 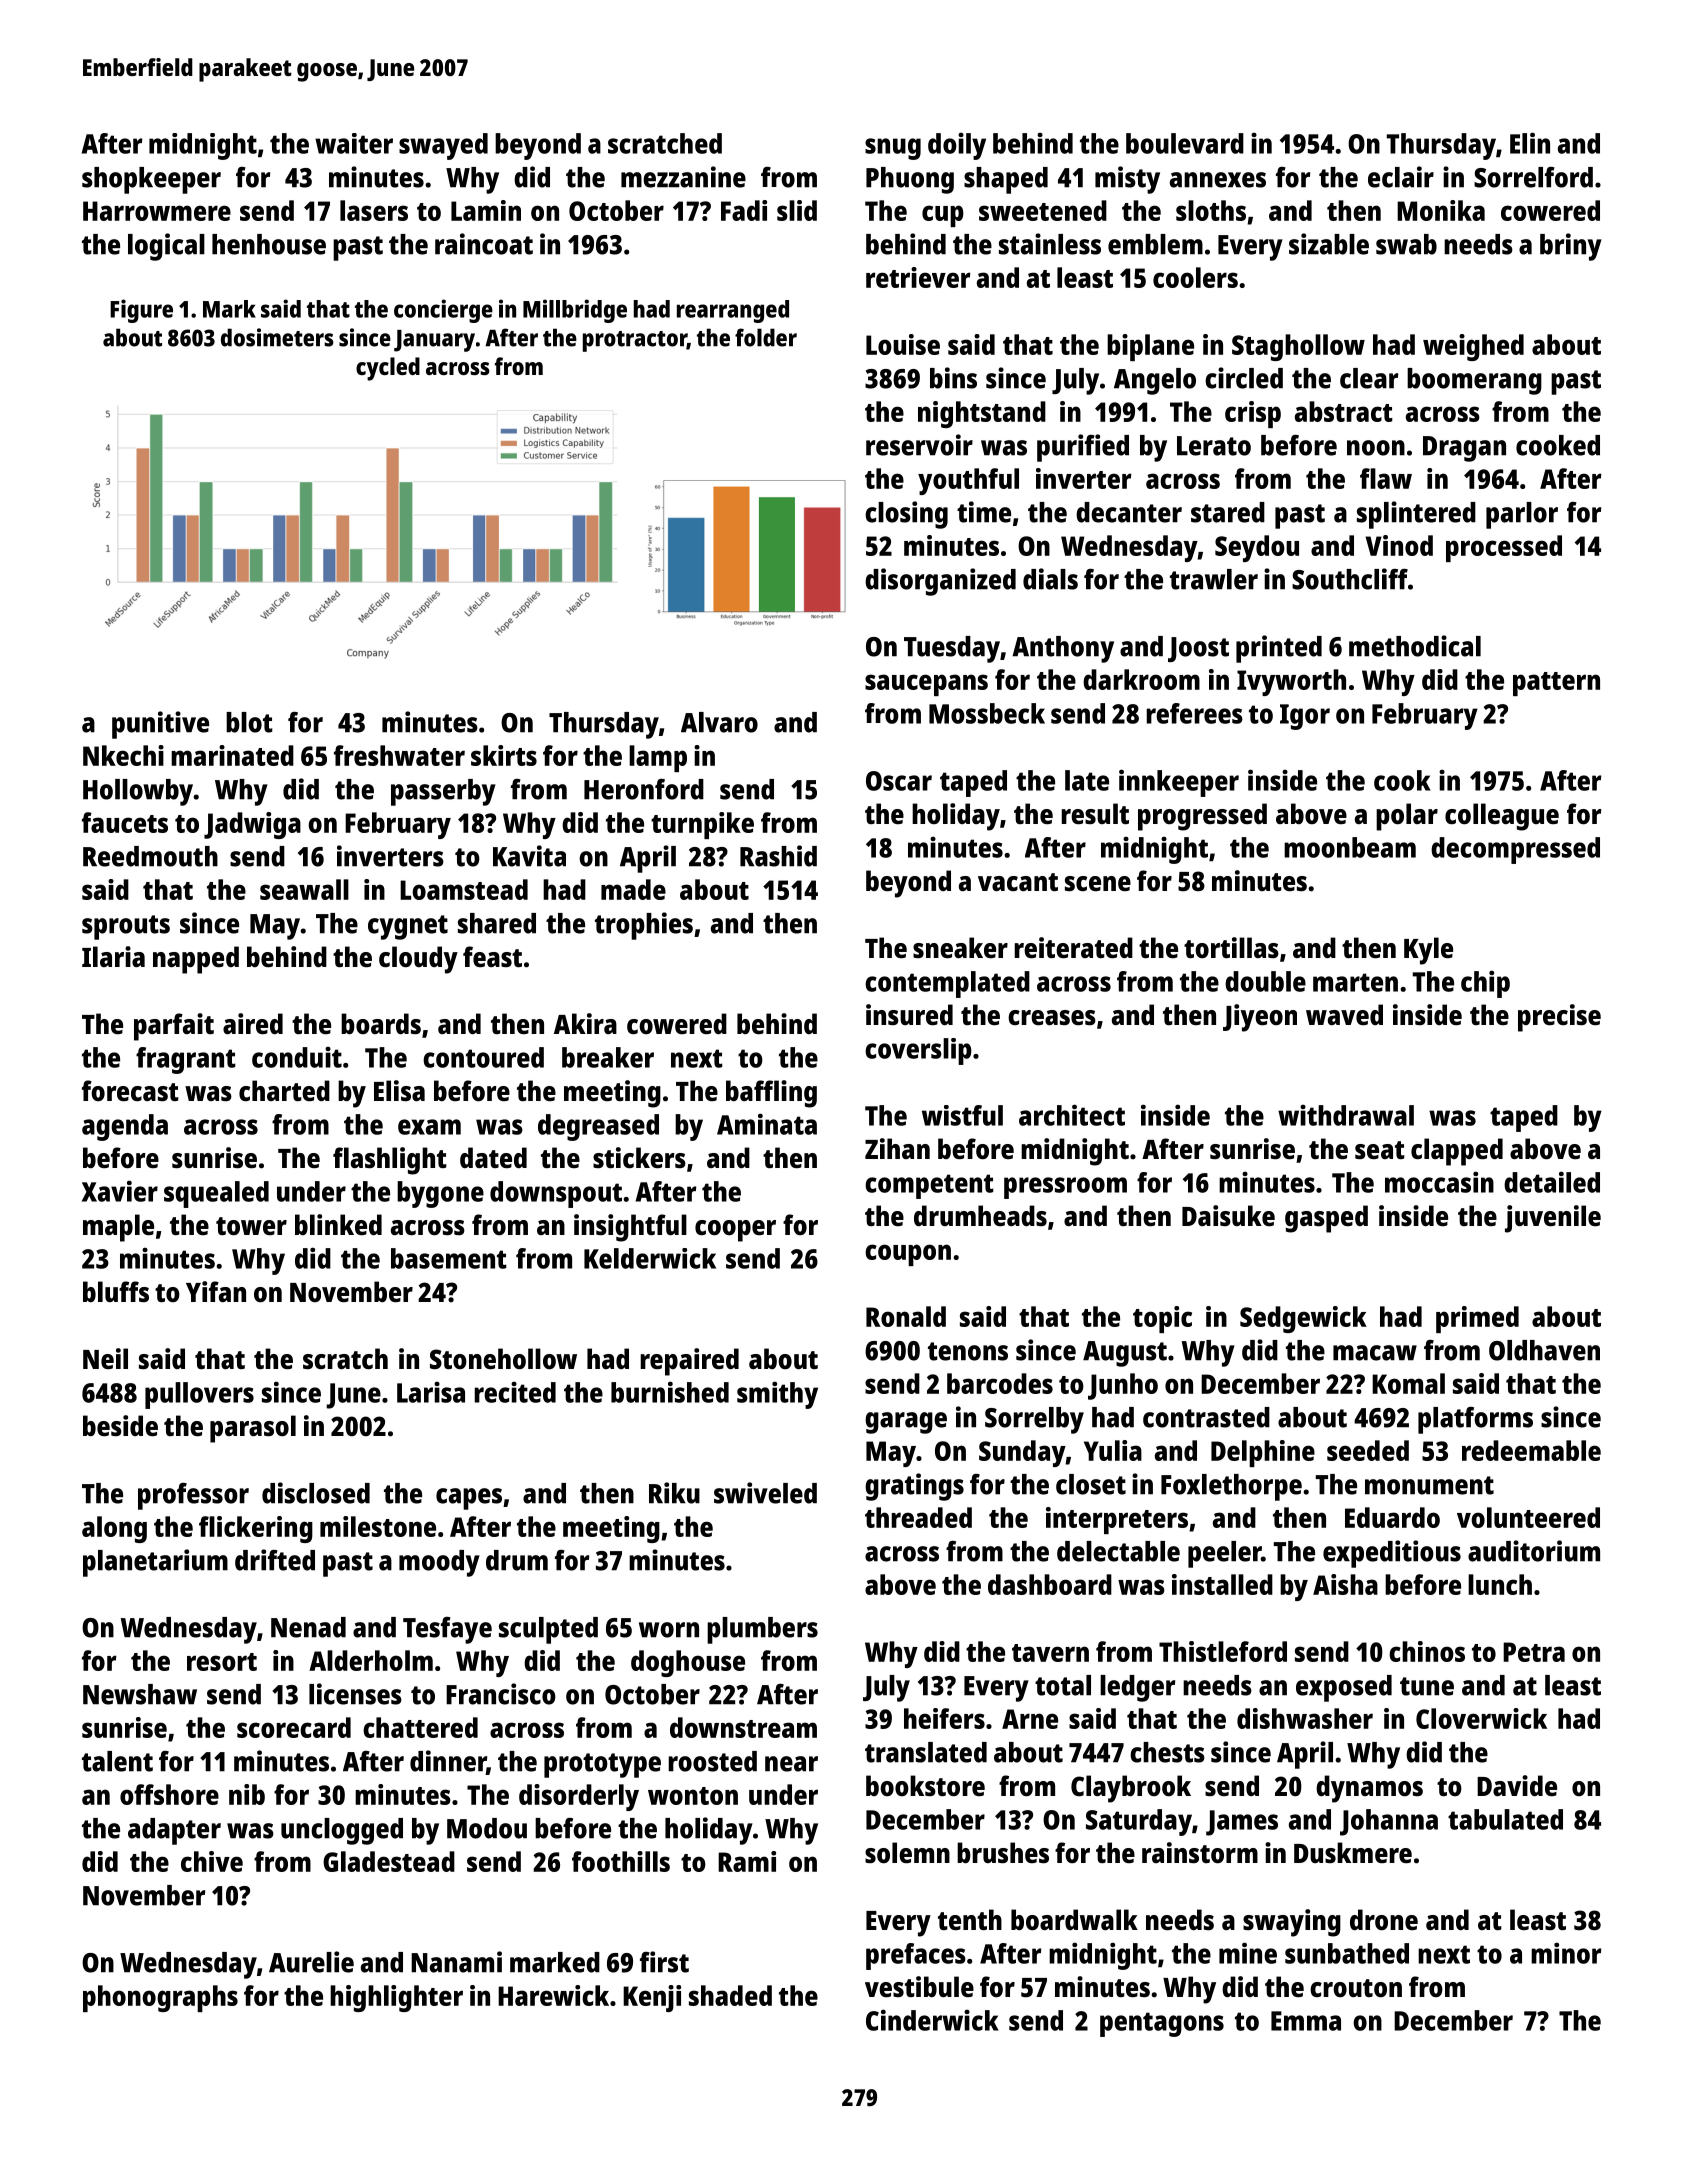 I want to click on Rashid, so click(x=778, y=856).
